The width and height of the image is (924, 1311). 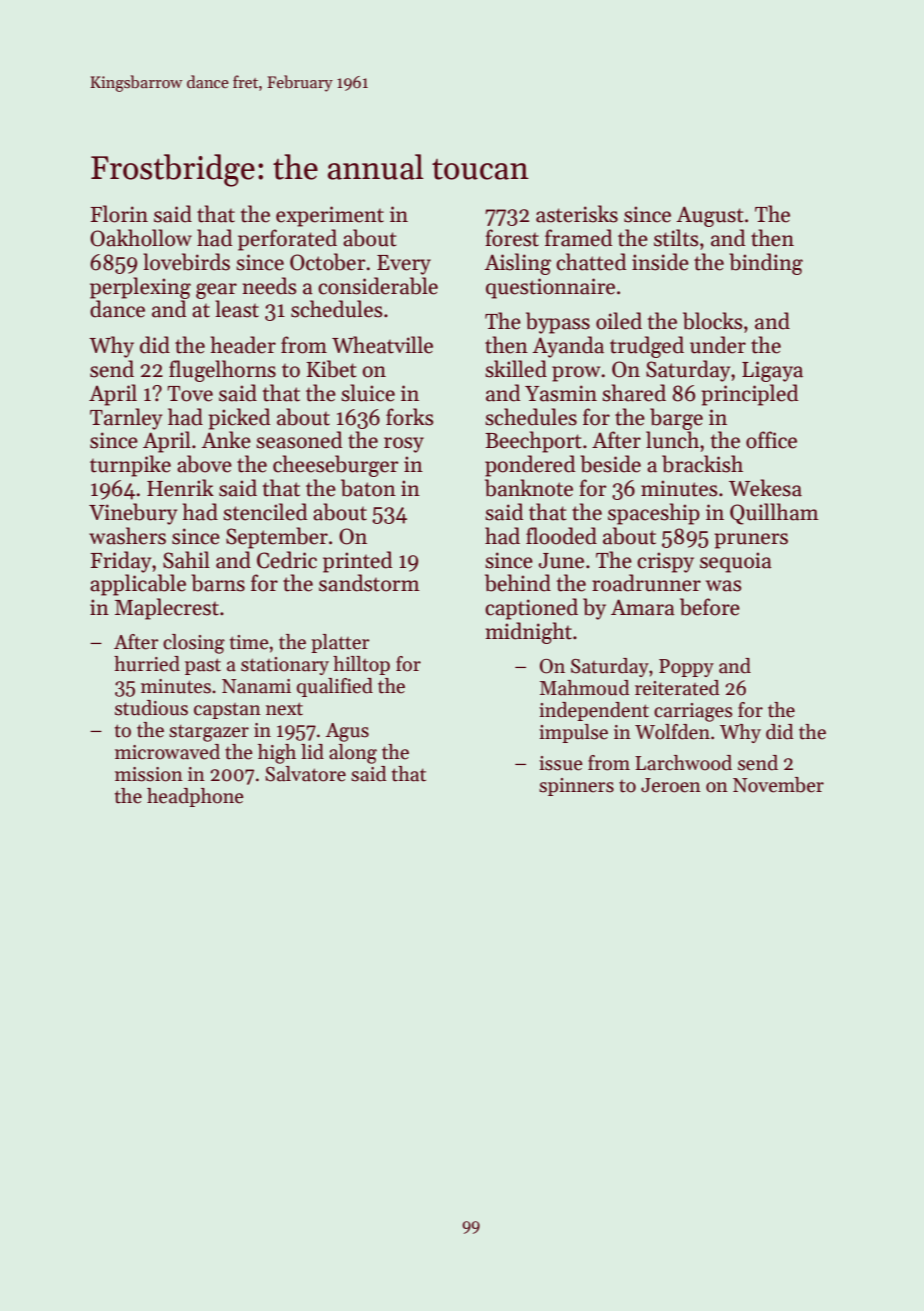 What do you see at coordinates (369, 583) in the image?
I see `sandstorm` at bounding box center [369, 583].
